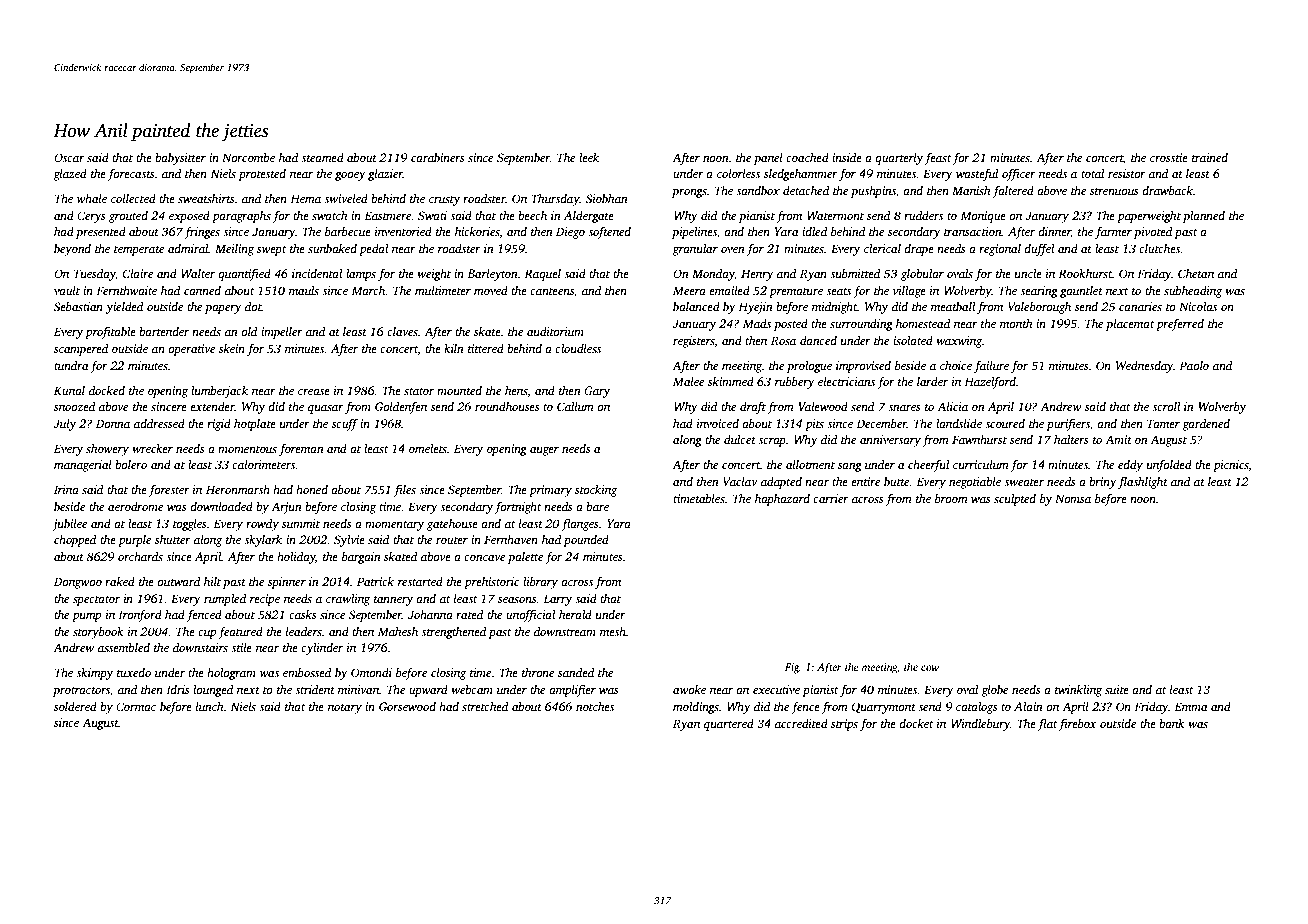 This document has width=1308, height=924. What do you see at coordinates (831, 498) in the document?
I see `carrier` at bounding box center [831, 498].
